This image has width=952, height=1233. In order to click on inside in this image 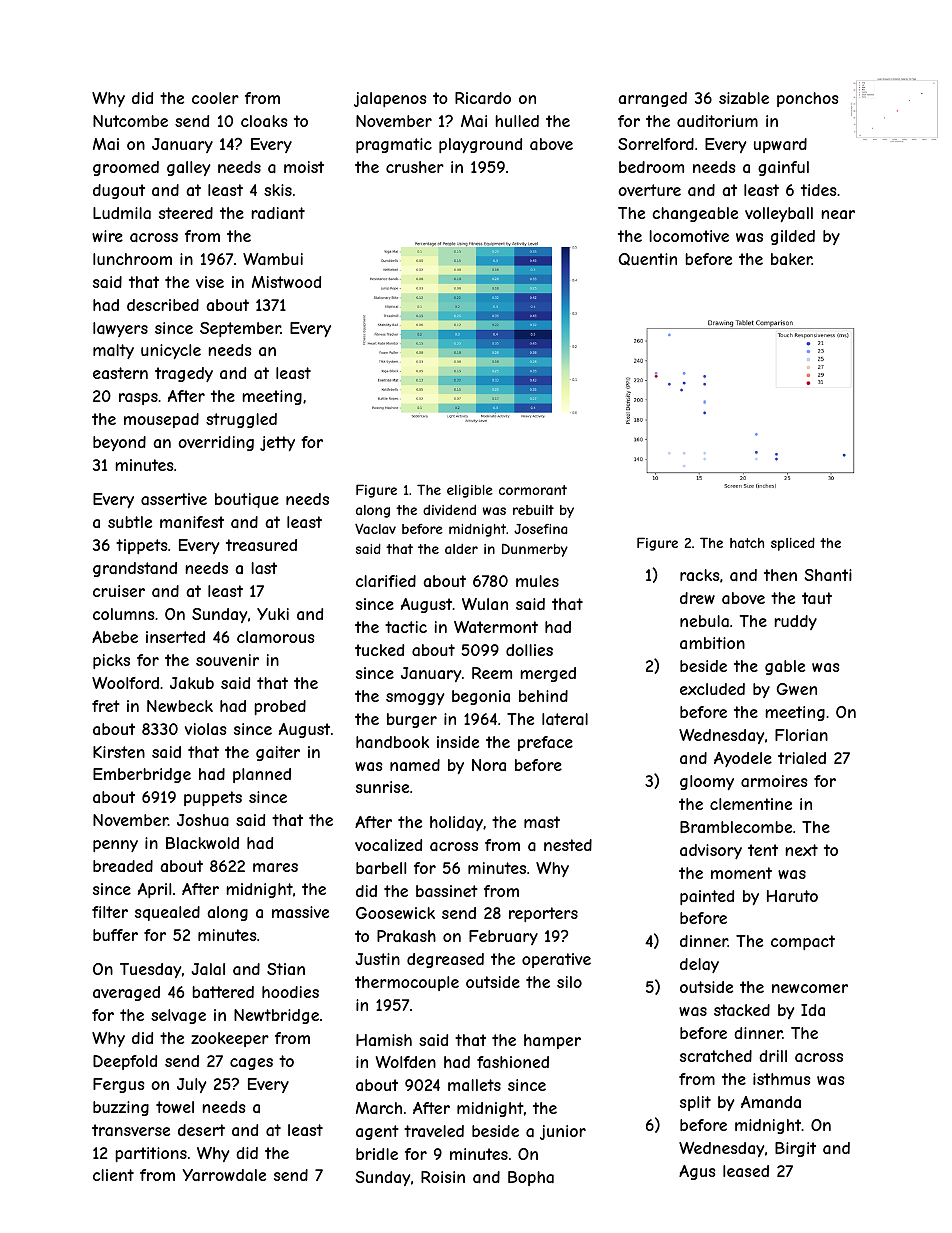, I will do `click(458, 742)`.
